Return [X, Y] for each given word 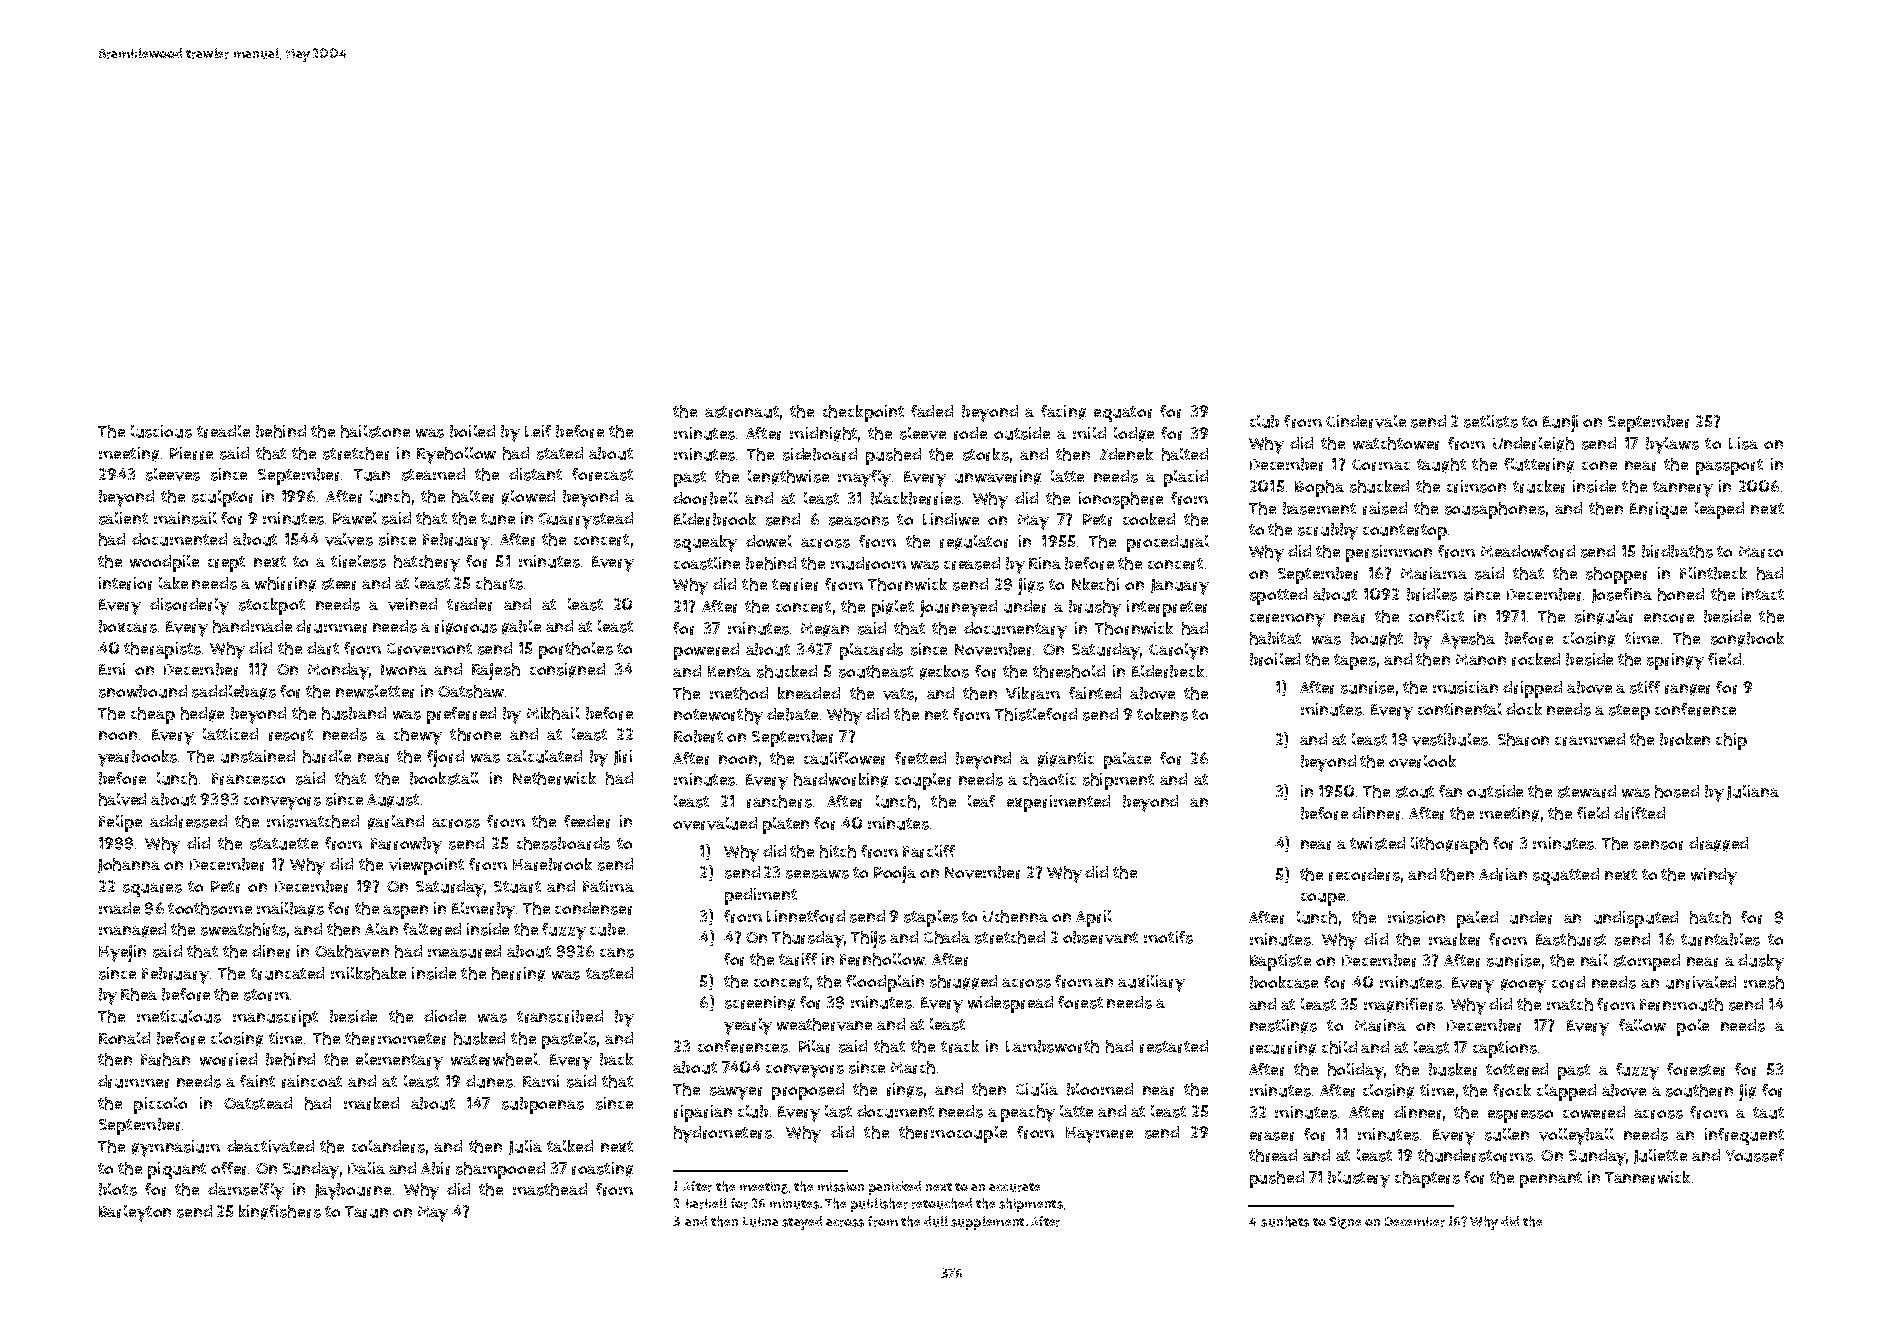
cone [1599, 465]
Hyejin [122, 953]
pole [1693, 1027]
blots [118, 1189]
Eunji [1560, 423]
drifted [1639, 813]
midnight [823, 434]
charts [499, 583]
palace [1127, 760]
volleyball [1576, 1136]
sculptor [222, 498]
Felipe [120, 823]
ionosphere [1121, 500]
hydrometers [723, 1134]
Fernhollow [882, 959]
